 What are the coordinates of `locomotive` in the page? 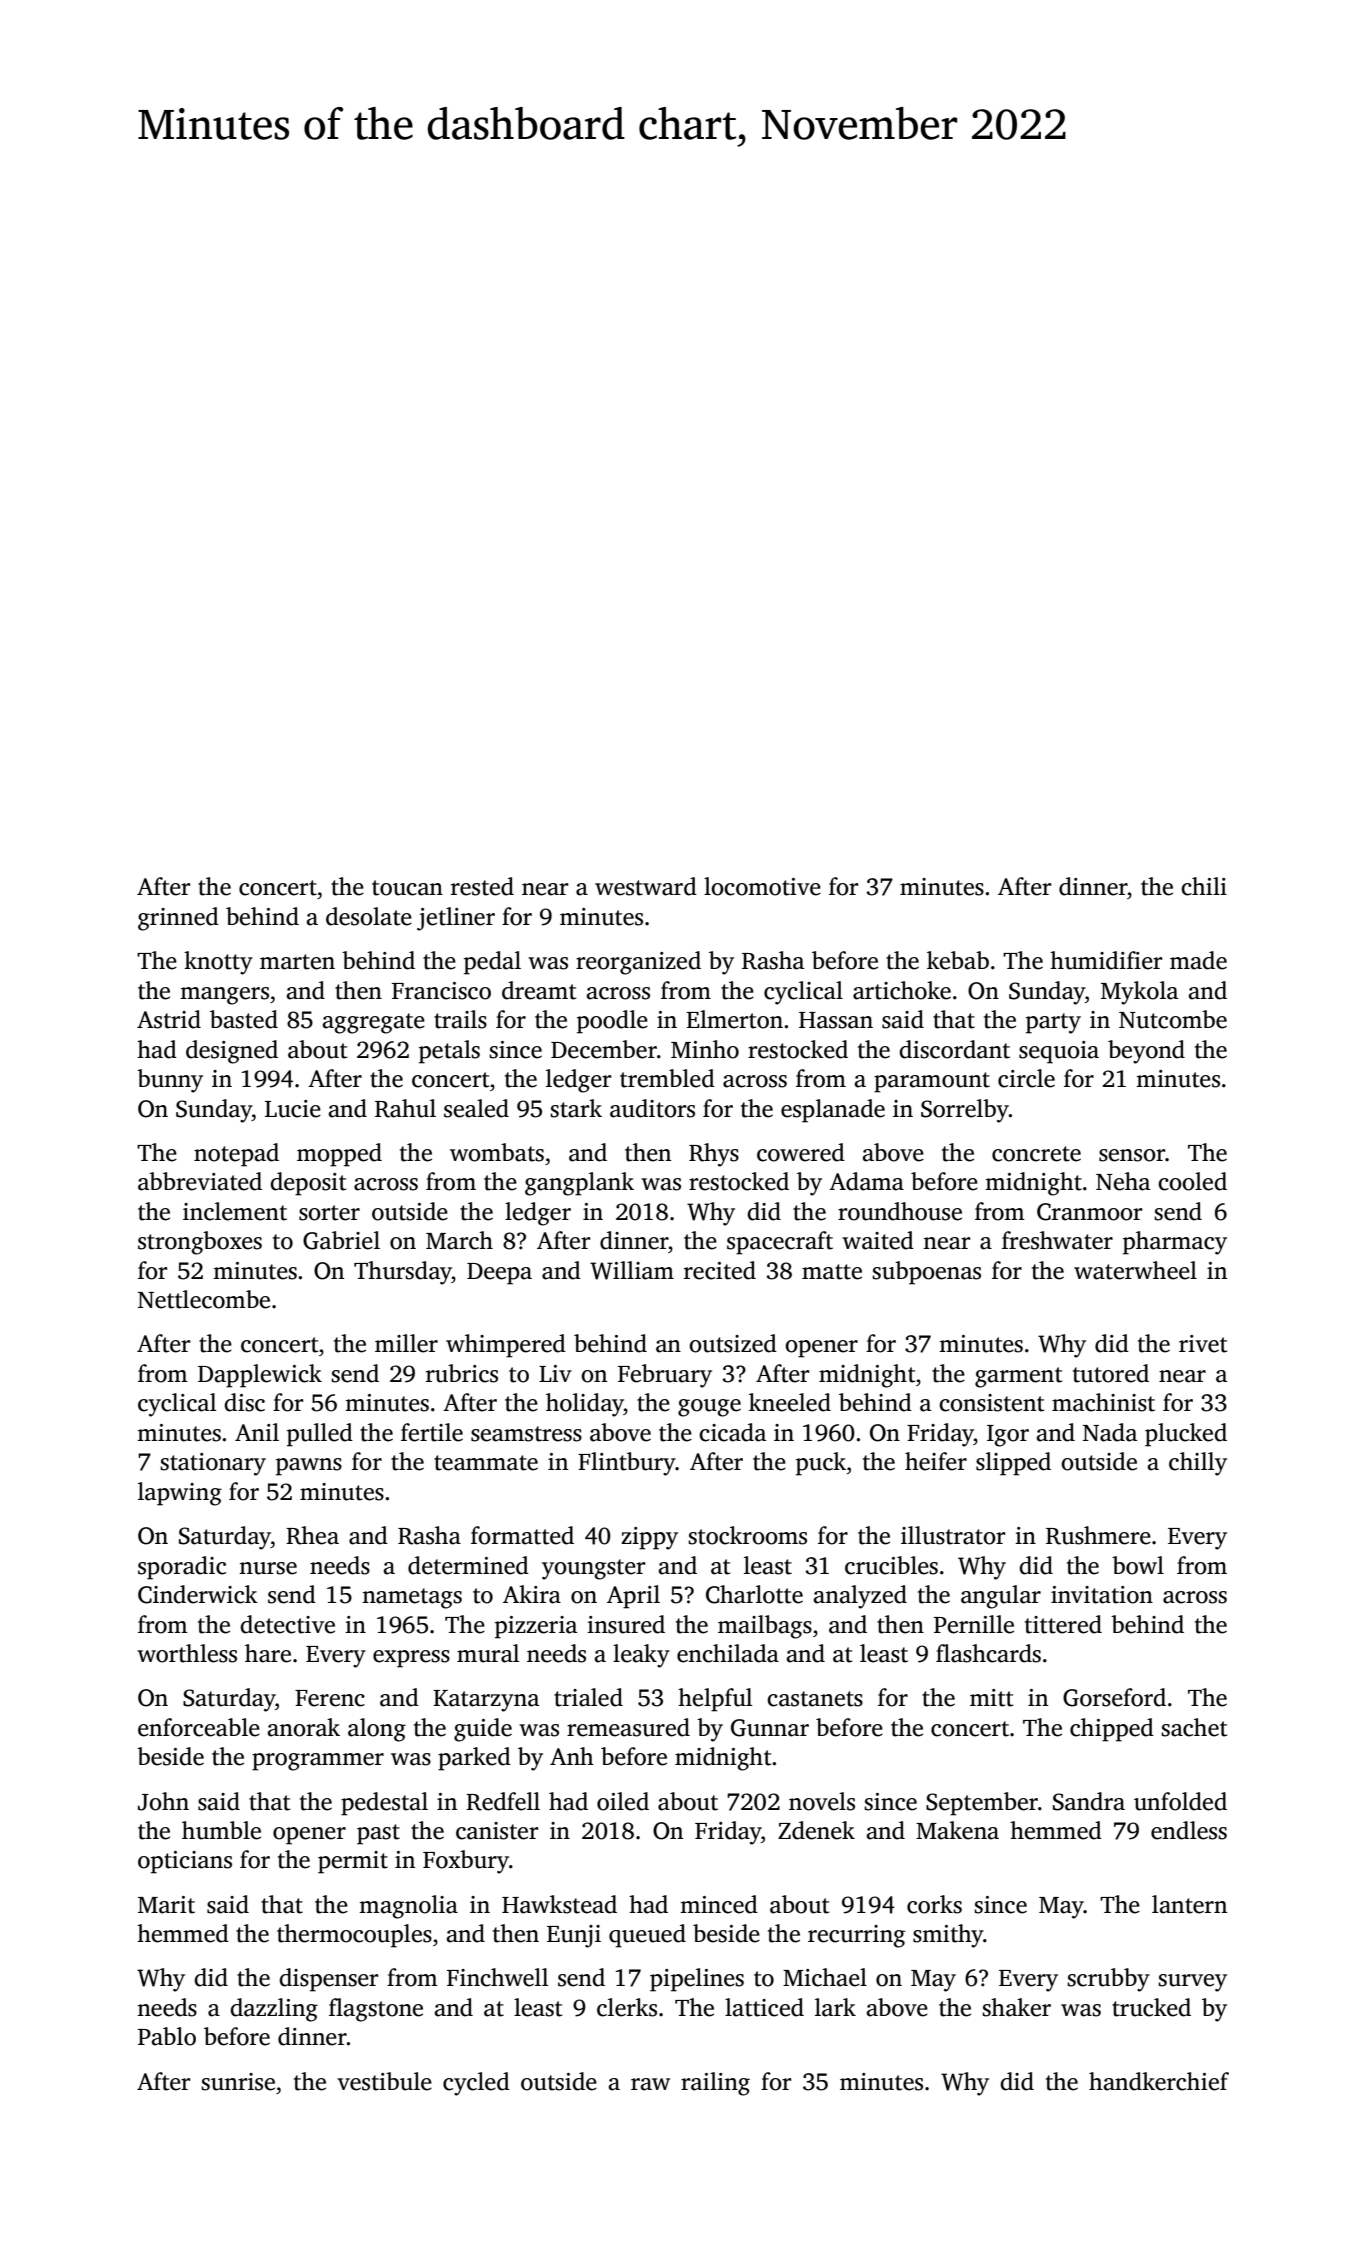 It's located at (762, 886).
